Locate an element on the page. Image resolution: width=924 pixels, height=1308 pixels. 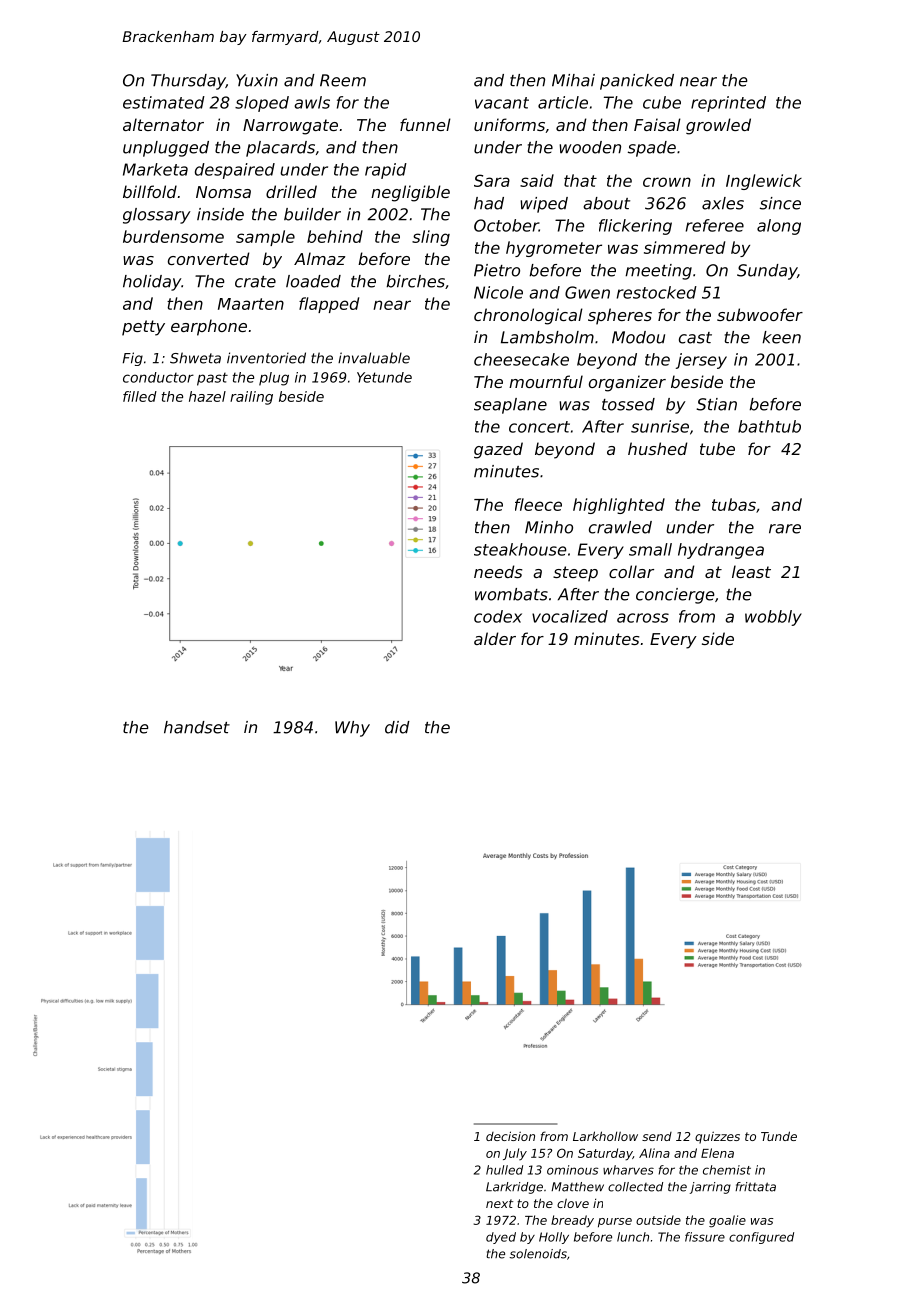
estimated is located at coordinates (164, 102).
